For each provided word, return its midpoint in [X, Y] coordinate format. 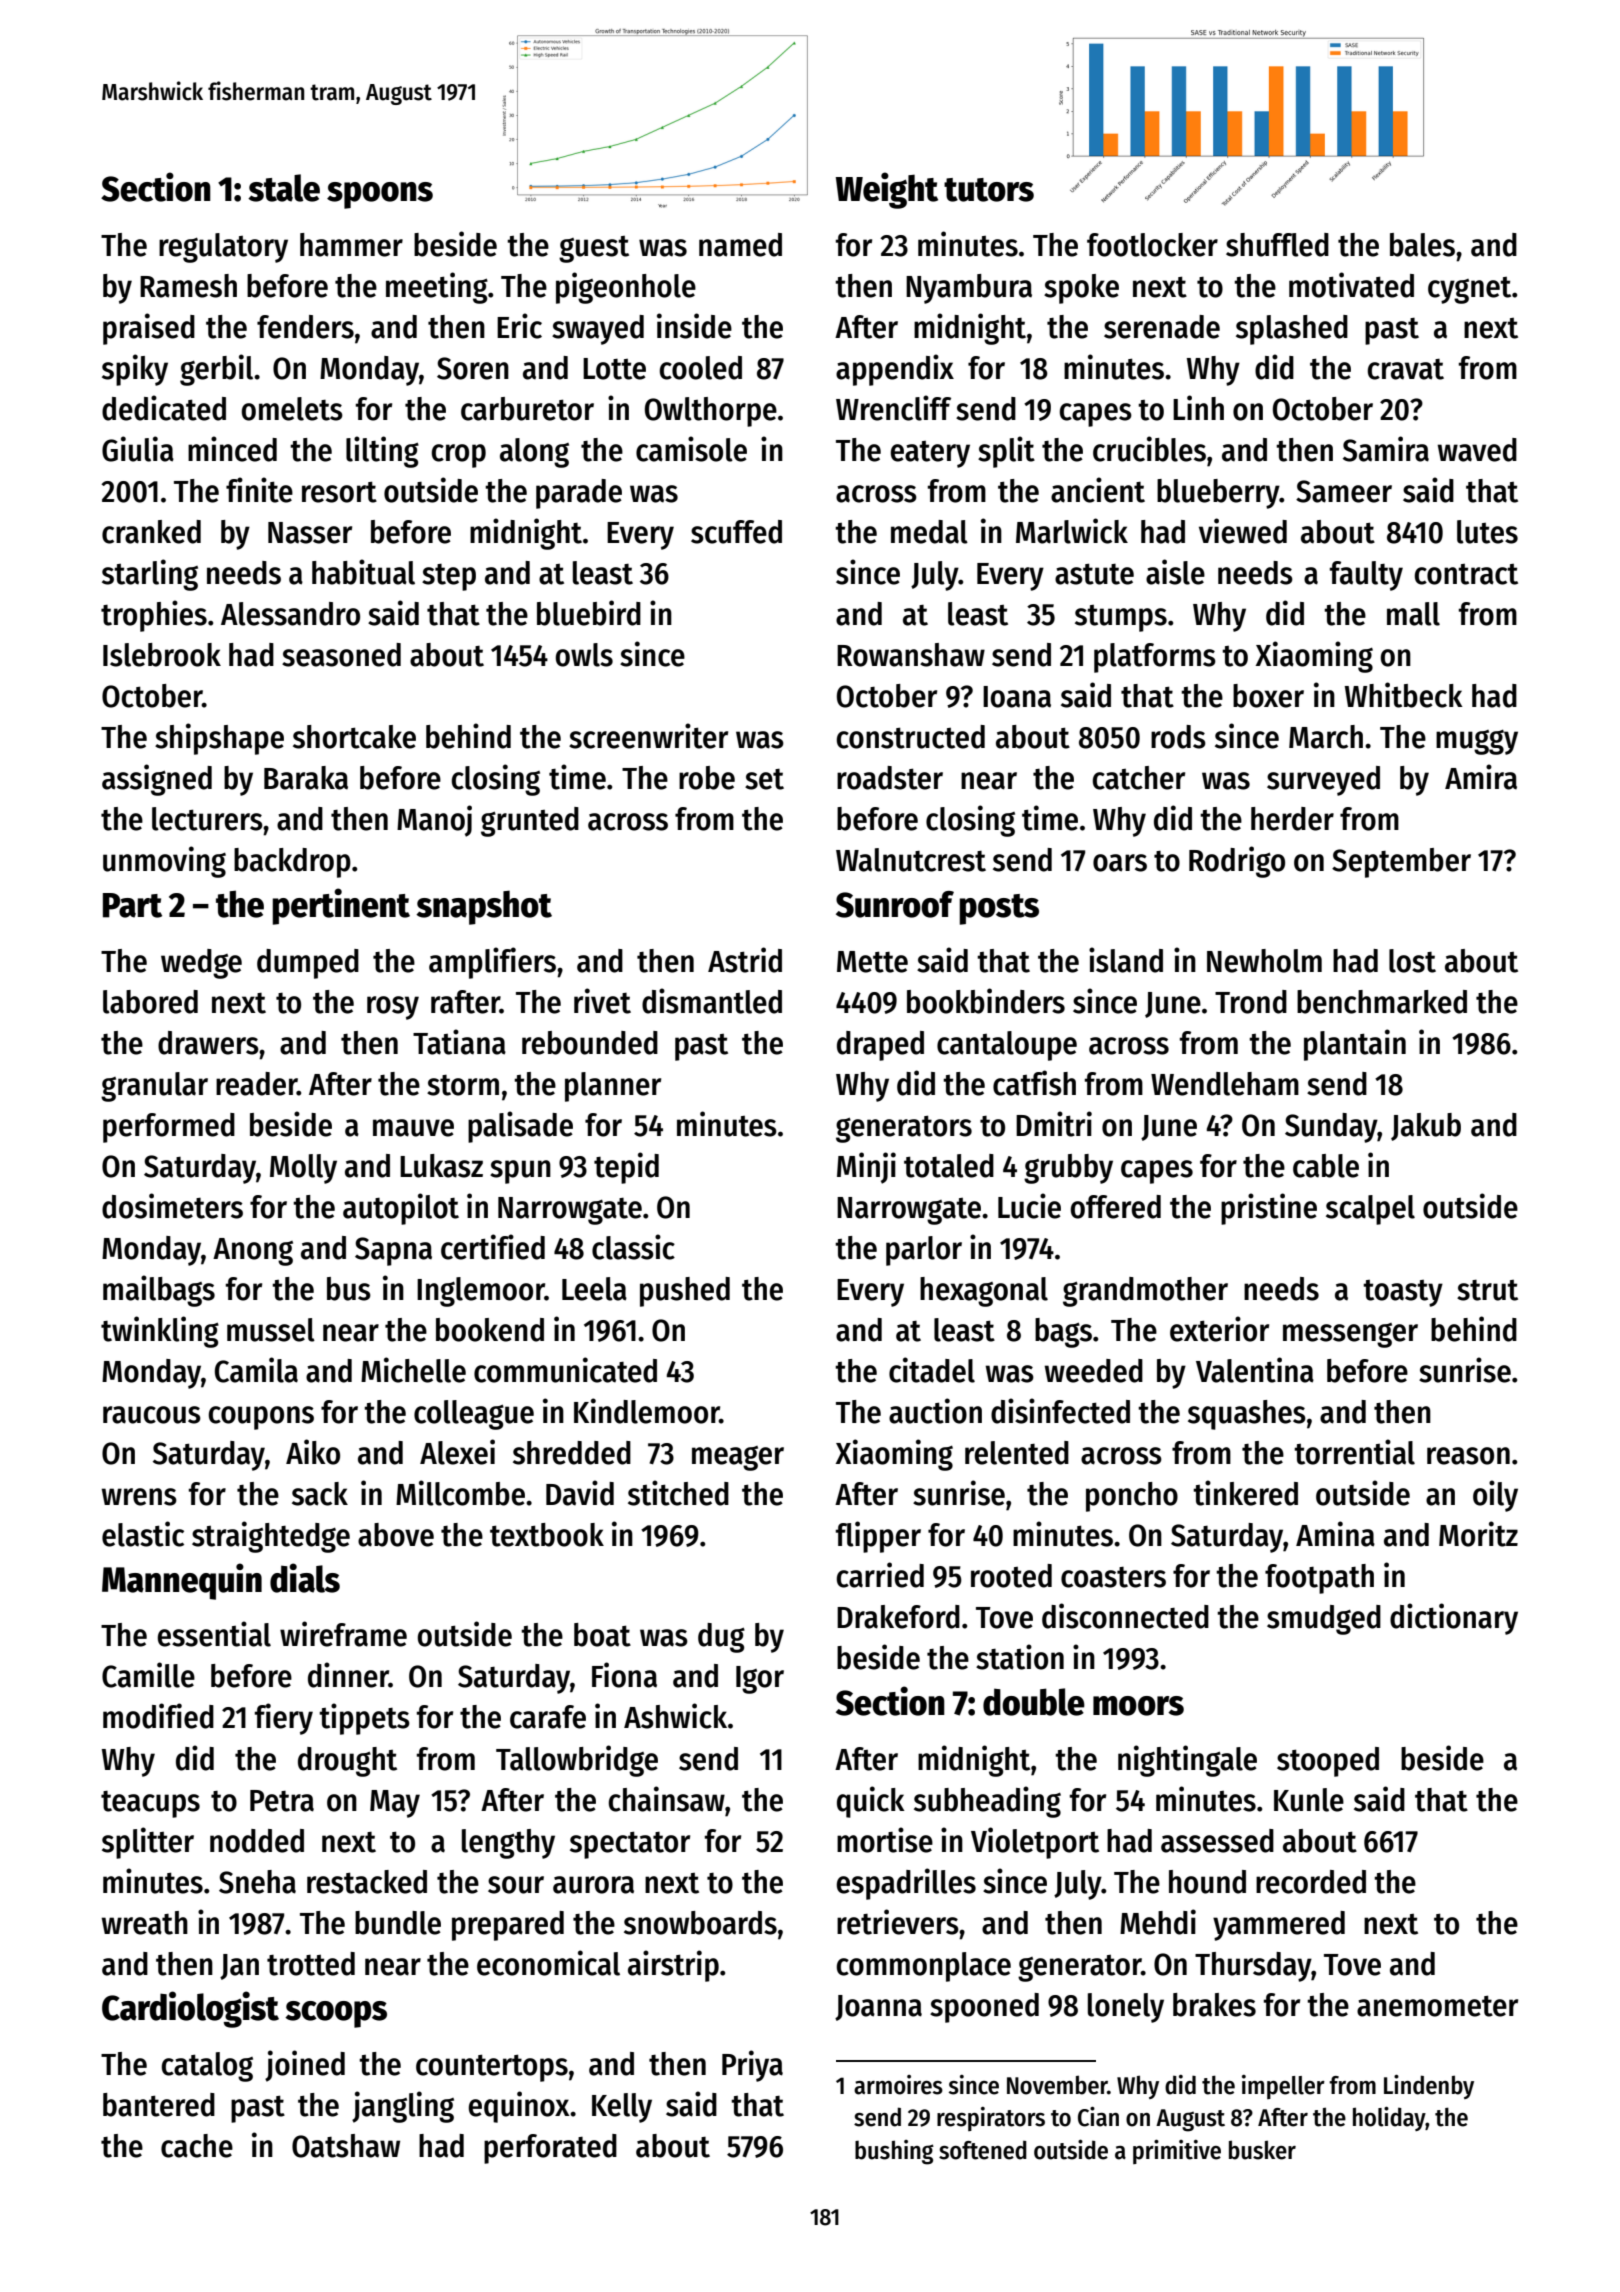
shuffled [1277, 245]
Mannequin [182, 1581]
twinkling [160, 1332]
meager [738, 1458]
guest [594, 249]
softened [983, 2150]
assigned [157, 780]
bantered [159, 2105]
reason [1468, 1456]
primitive [1177, 2152]
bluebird [589, 613]
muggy [1477, 742]
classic [633, 1247]
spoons [380, 195]
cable [1326, 1166]
